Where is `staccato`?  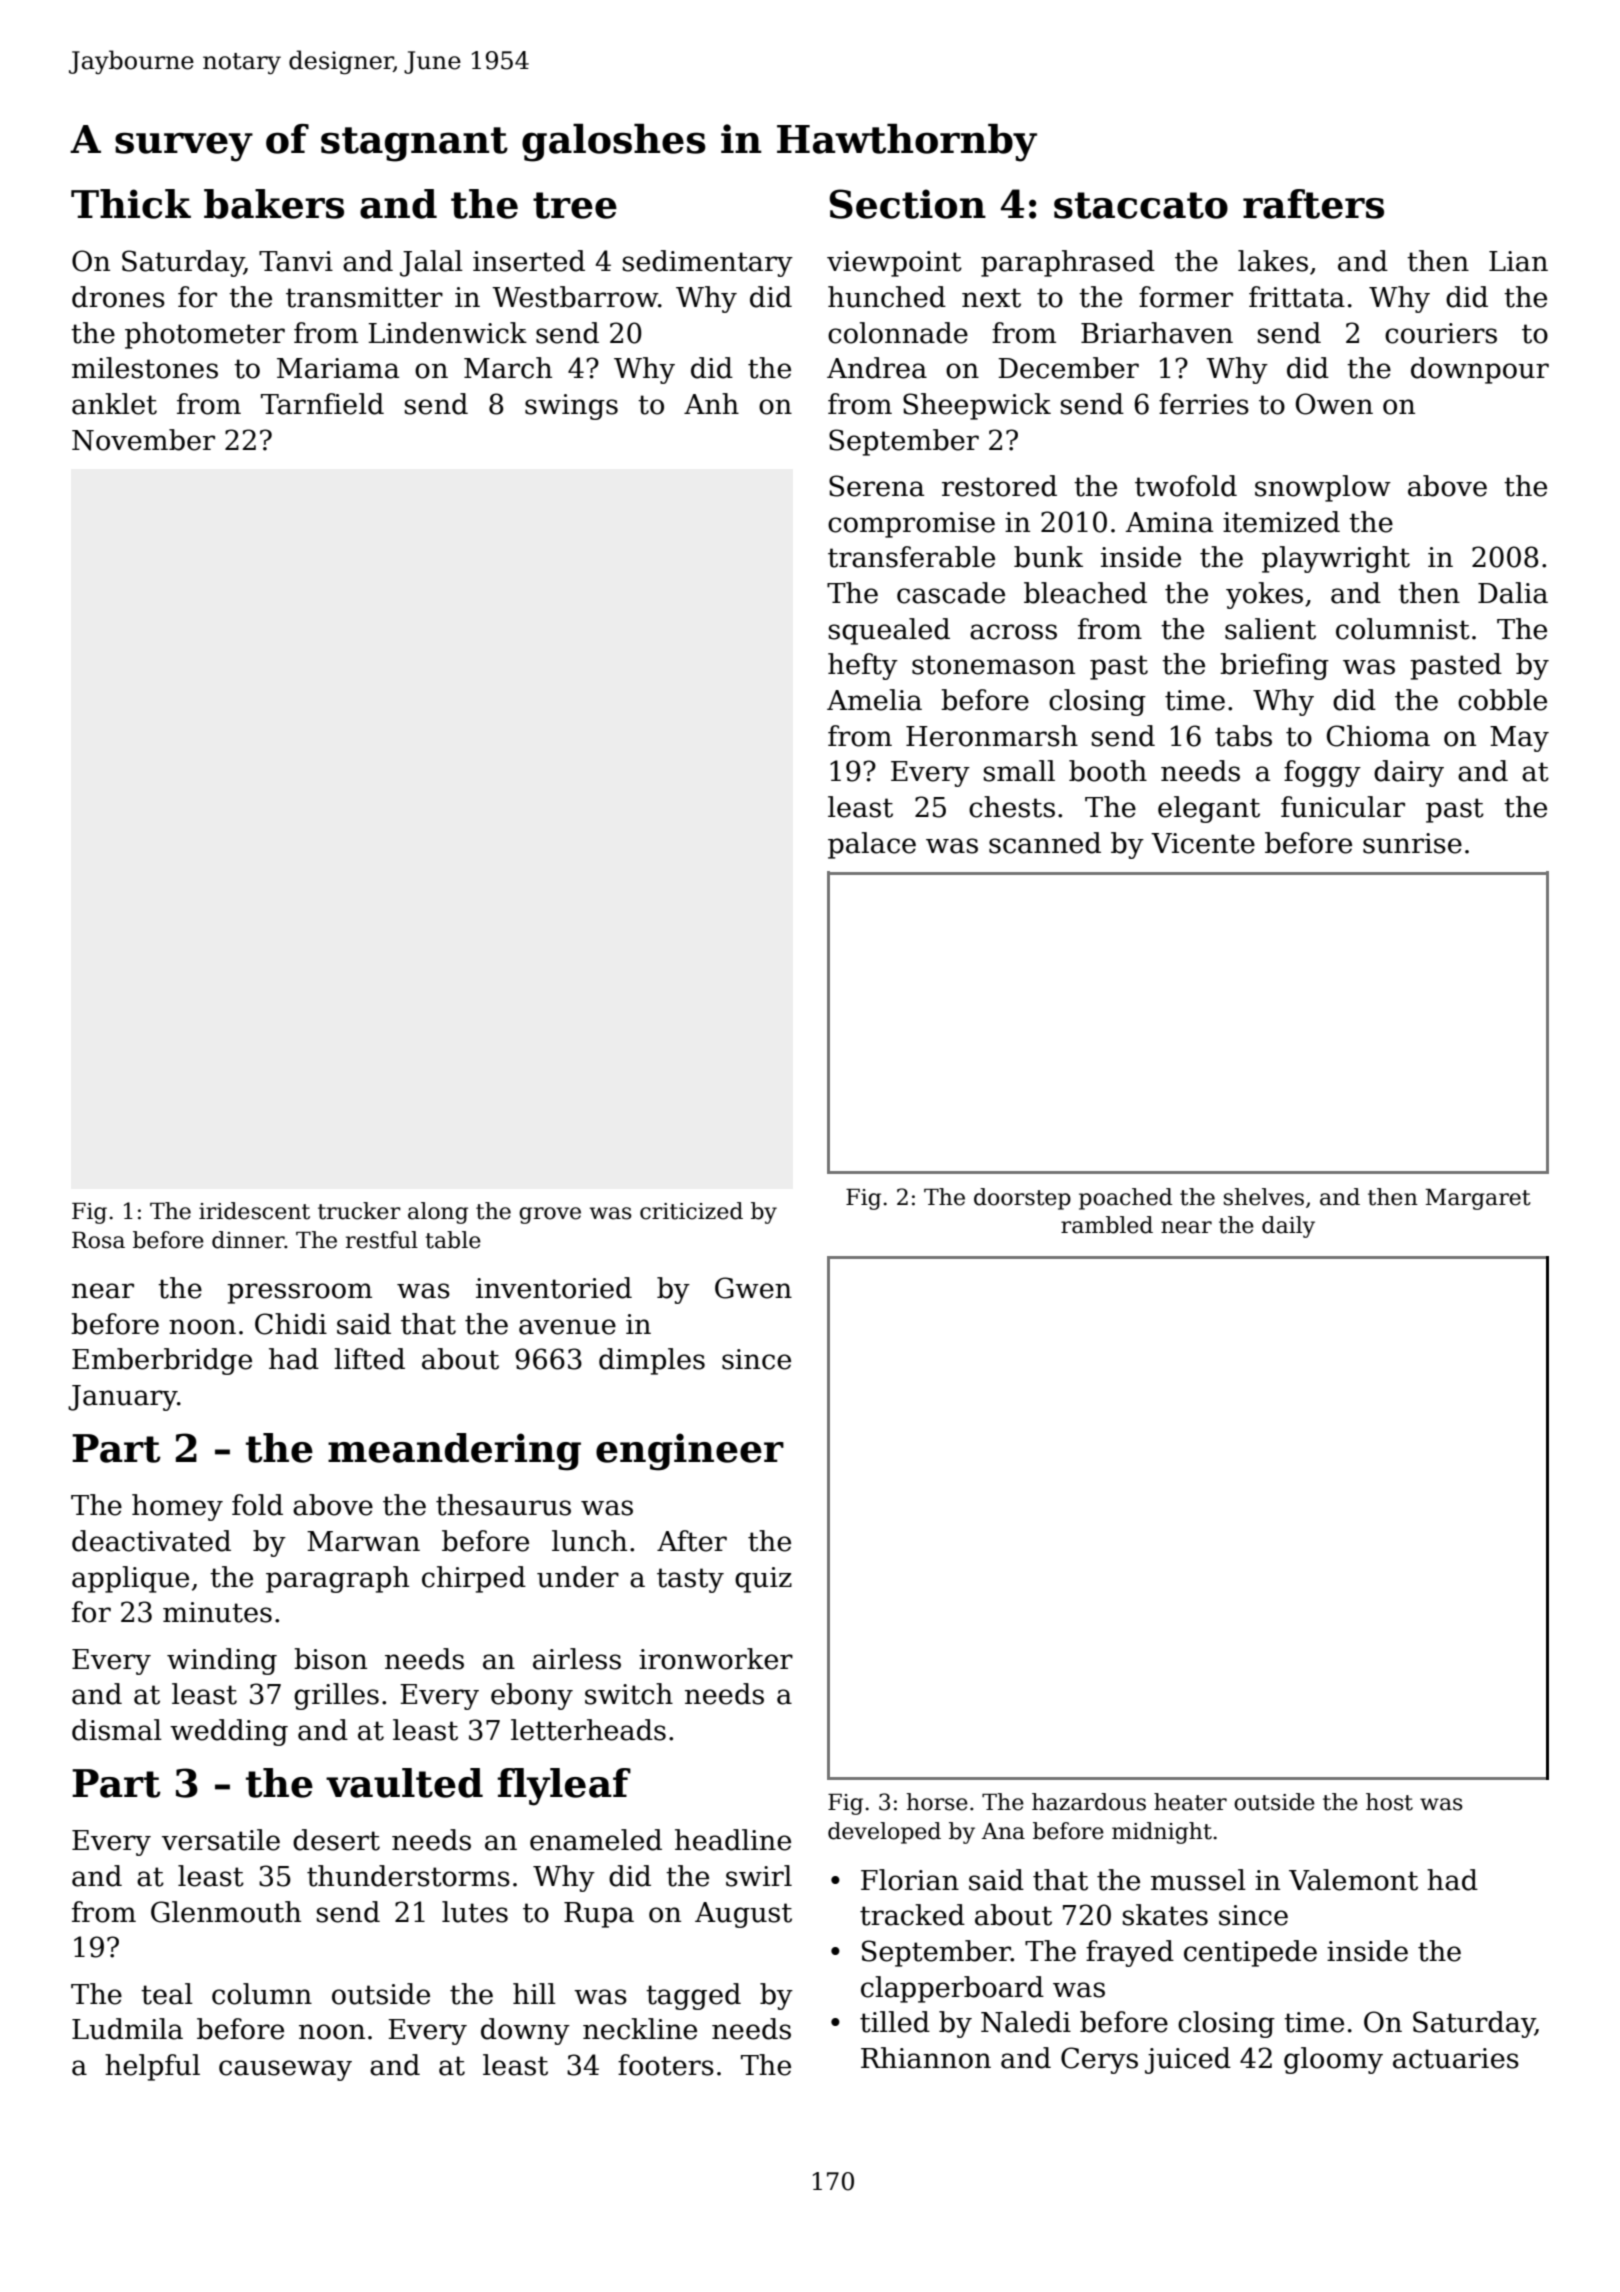 staccato is located at coordinates (1141, 205).
